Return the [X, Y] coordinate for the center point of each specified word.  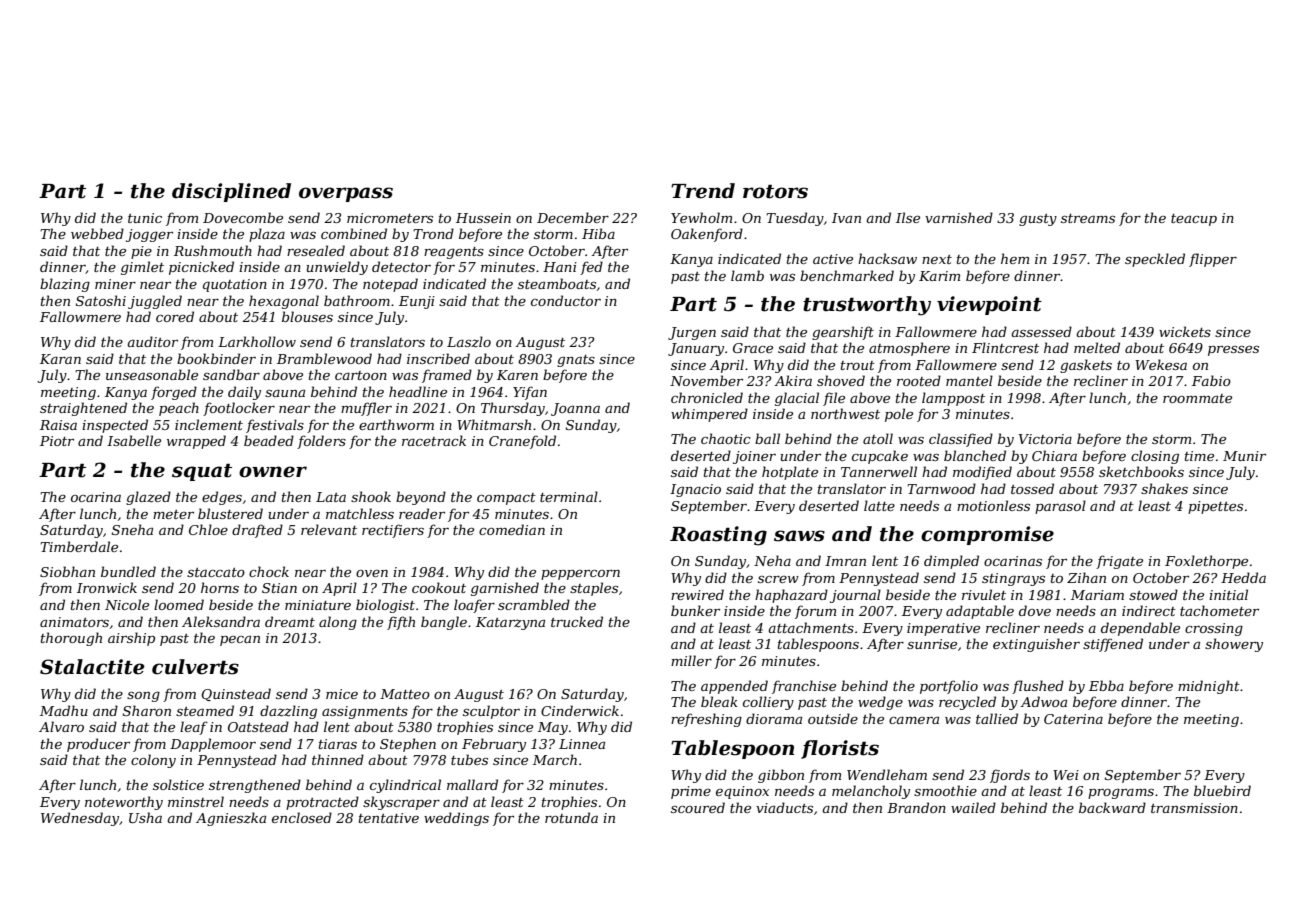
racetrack [434, 440]
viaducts [784, 807]
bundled [128, 571]
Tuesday [795, 219]
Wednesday [80, 819]
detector [401, 266]
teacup [1194, 220]
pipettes [1215, 507]
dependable [1140, 629]
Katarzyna [510, 623]
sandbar [231, 374]
